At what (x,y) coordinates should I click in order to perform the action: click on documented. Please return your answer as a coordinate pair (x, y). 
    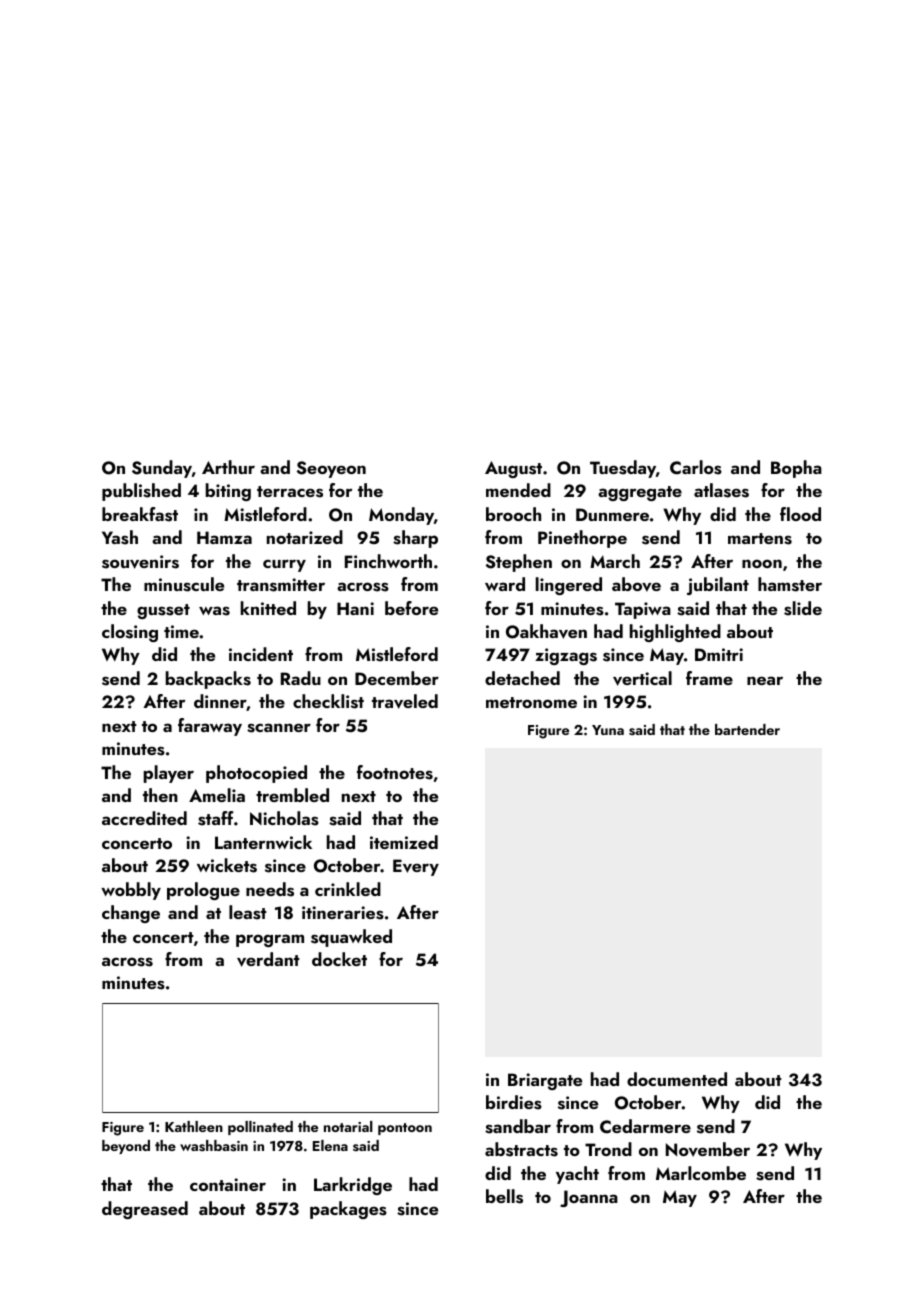
    Looking at the image, I should click on (677, 1079).
